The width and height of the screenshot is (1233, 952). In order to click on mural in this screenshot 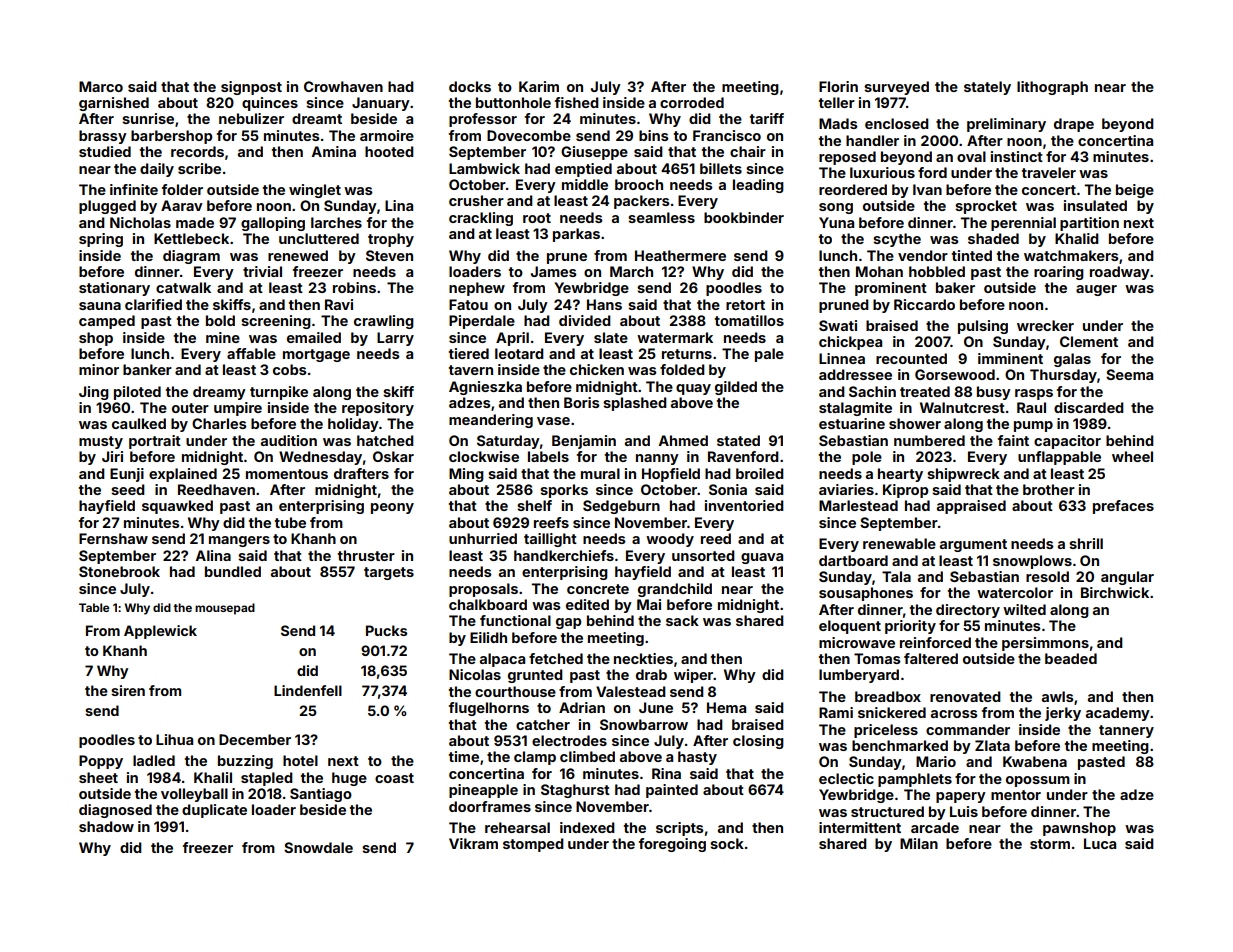, I will do `click(600, 473)`.
